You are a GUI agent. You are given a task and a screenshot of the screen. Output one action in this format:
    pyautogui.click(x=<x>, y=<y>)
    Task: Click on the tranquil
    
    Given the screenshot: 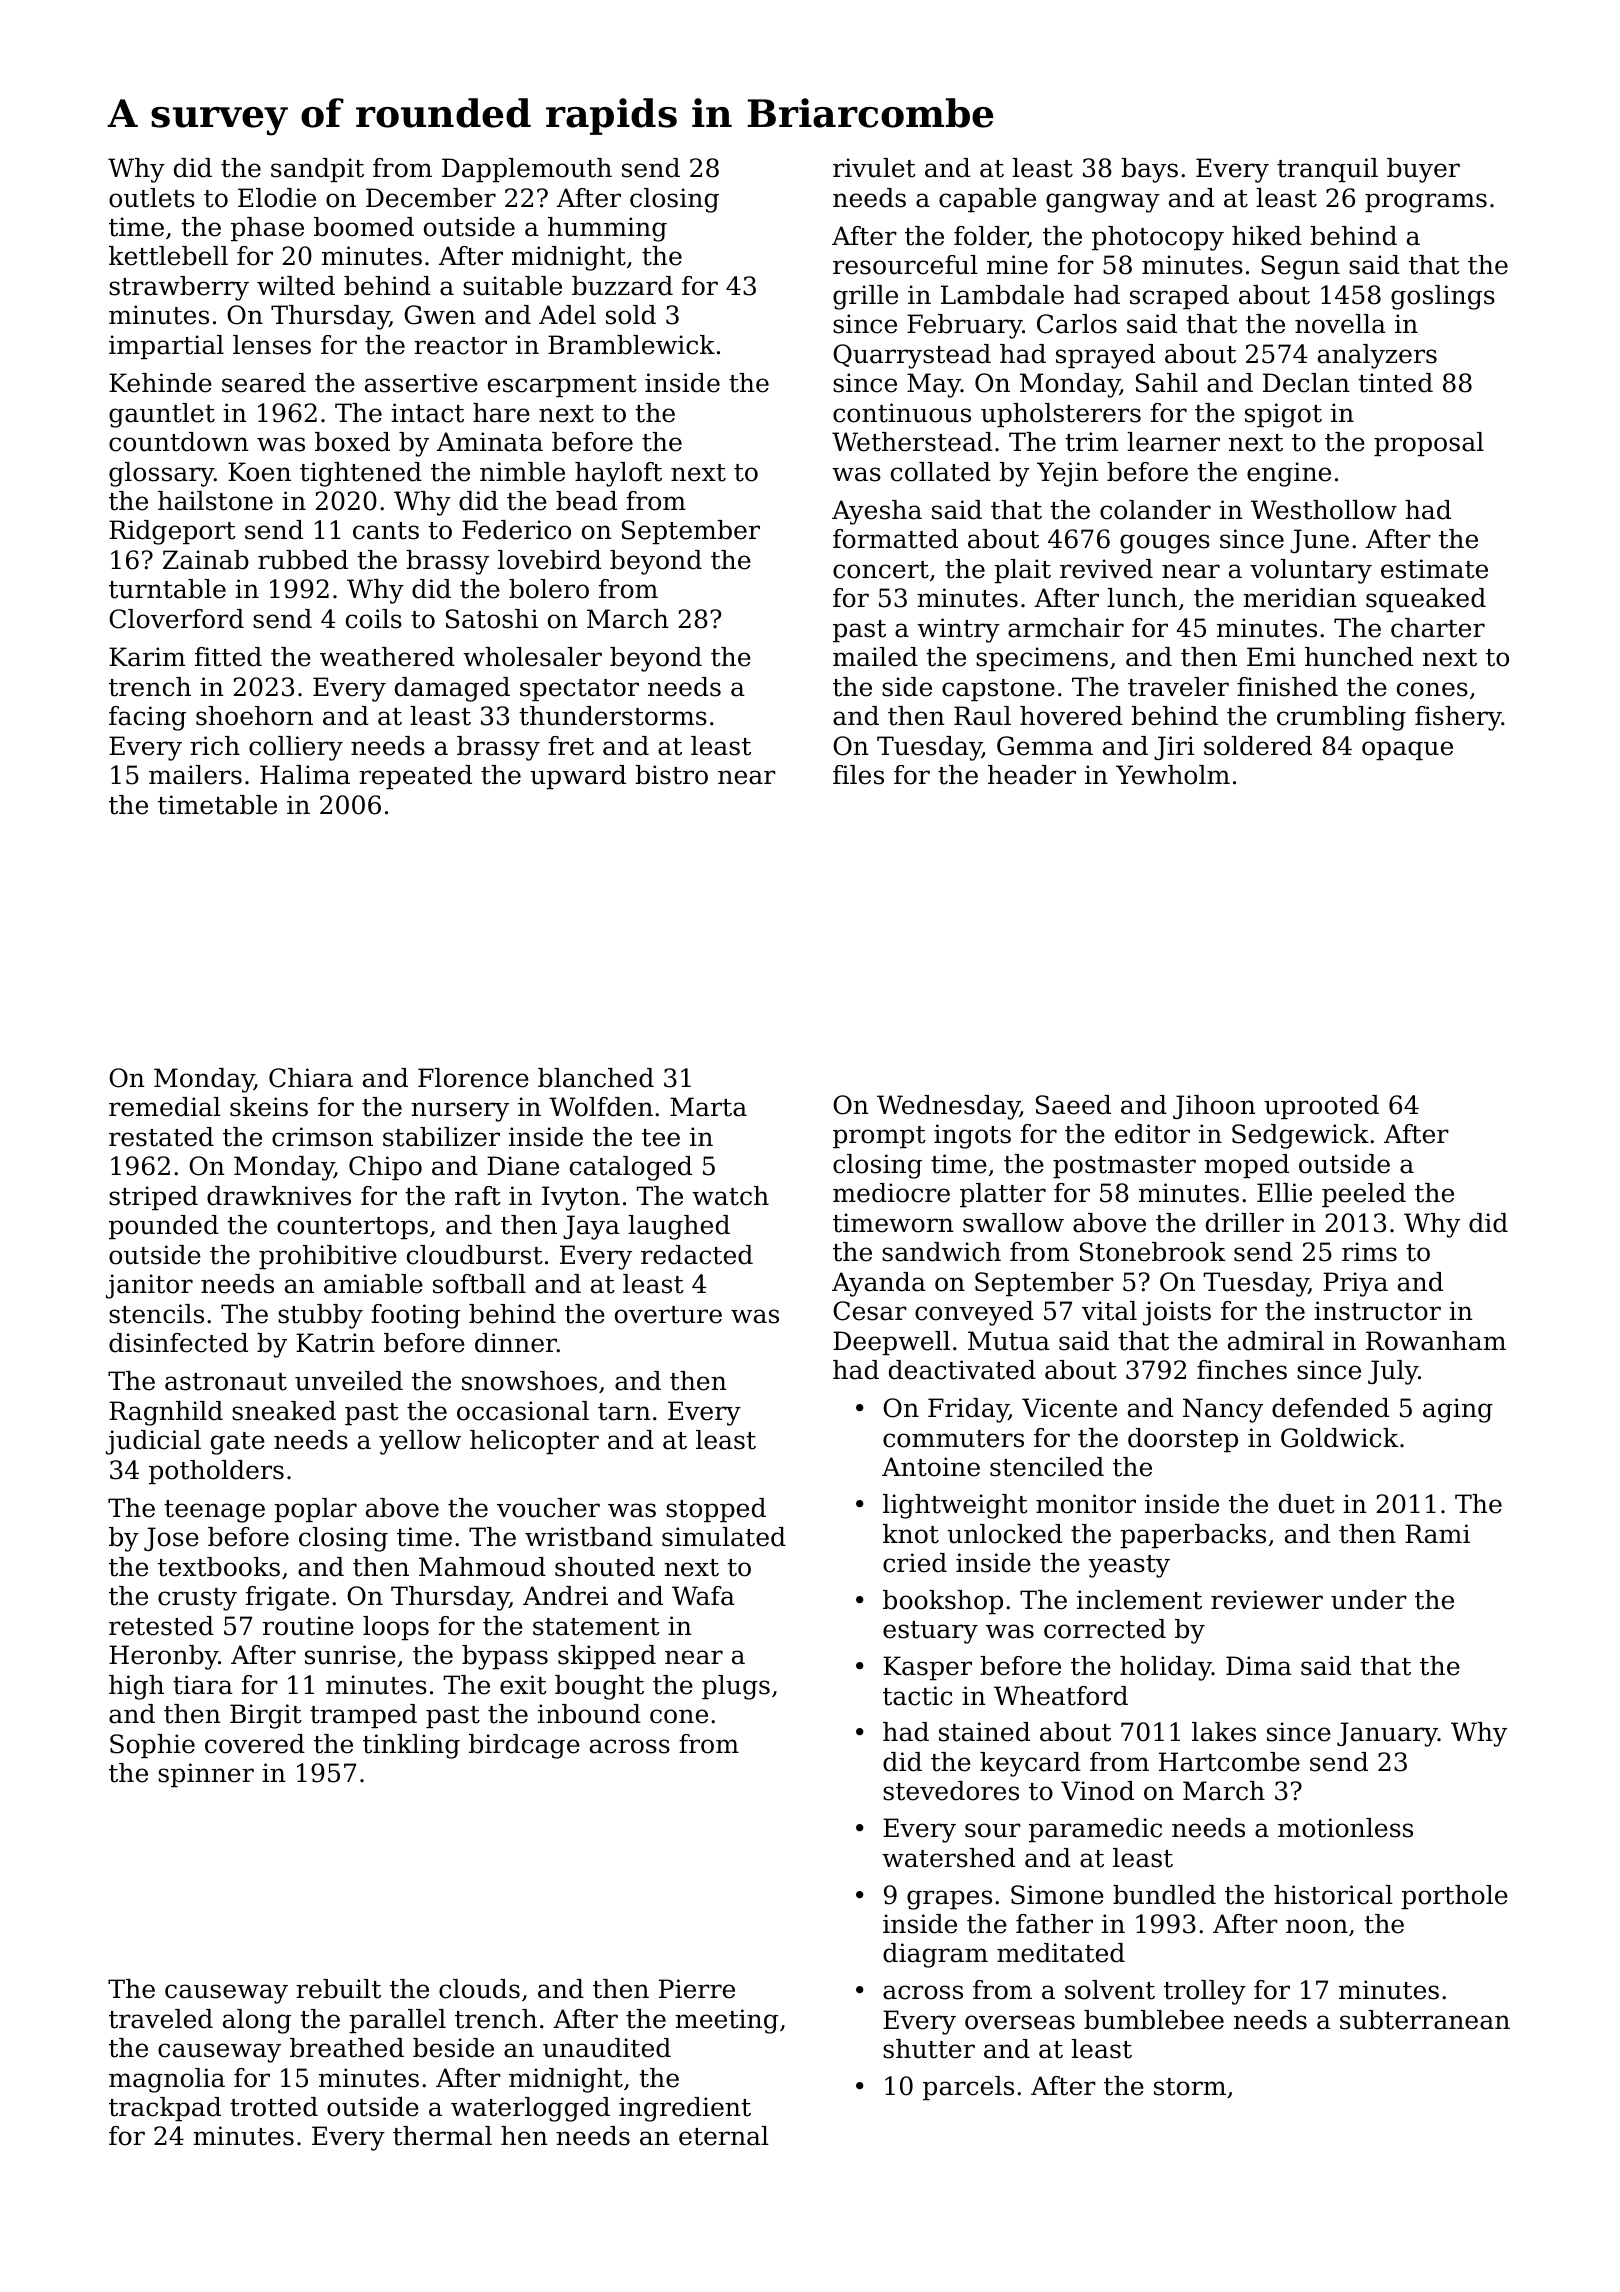 What is the action you would take?
    pyautogui.click(x=1327, y=170)
